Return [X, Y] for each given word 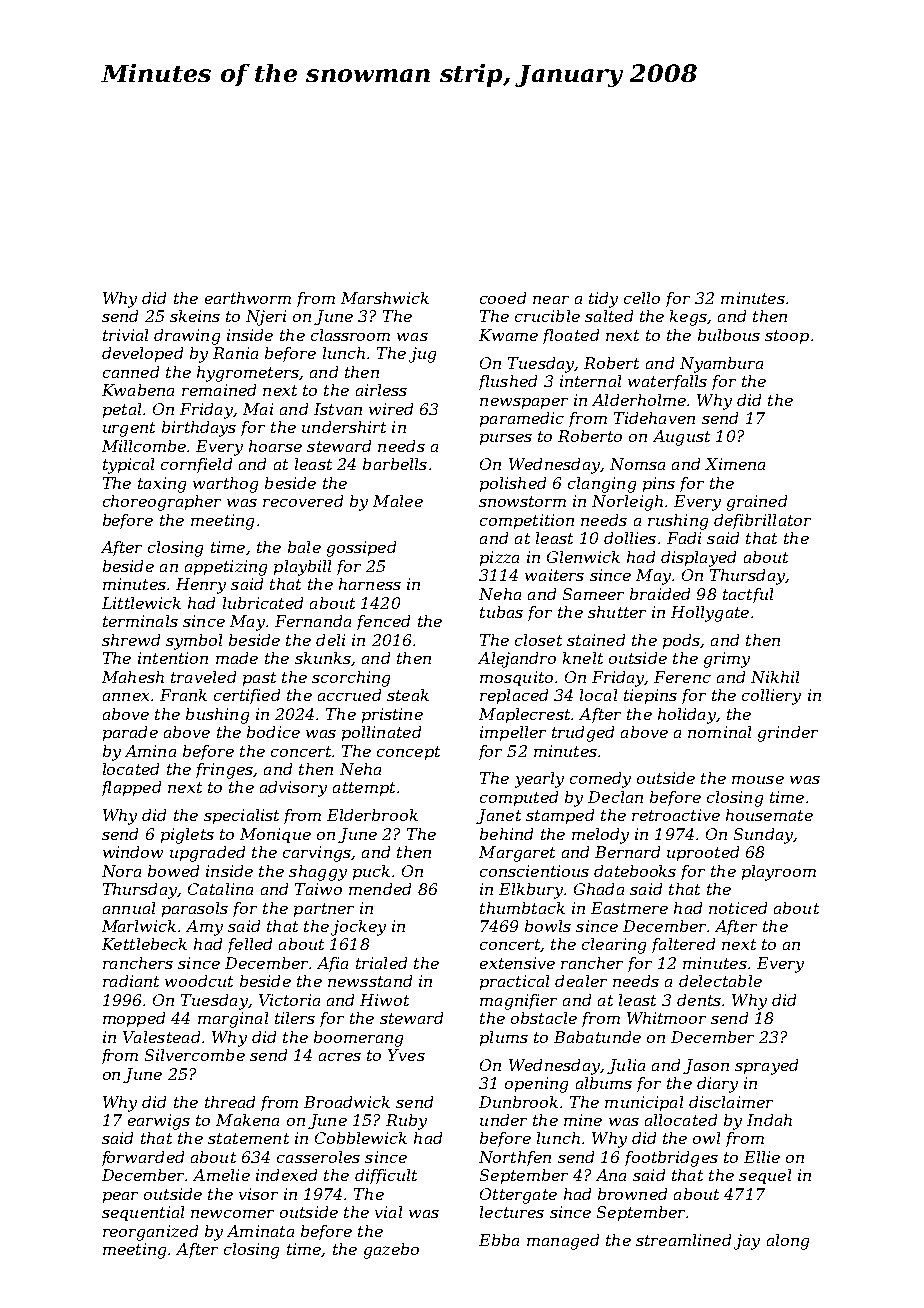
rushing [678, 522]
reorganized [150, 1233]
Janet [498, 816]
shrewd [131, 640]
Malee [398, 501]
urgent [129, 429]
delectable [720, 981]
